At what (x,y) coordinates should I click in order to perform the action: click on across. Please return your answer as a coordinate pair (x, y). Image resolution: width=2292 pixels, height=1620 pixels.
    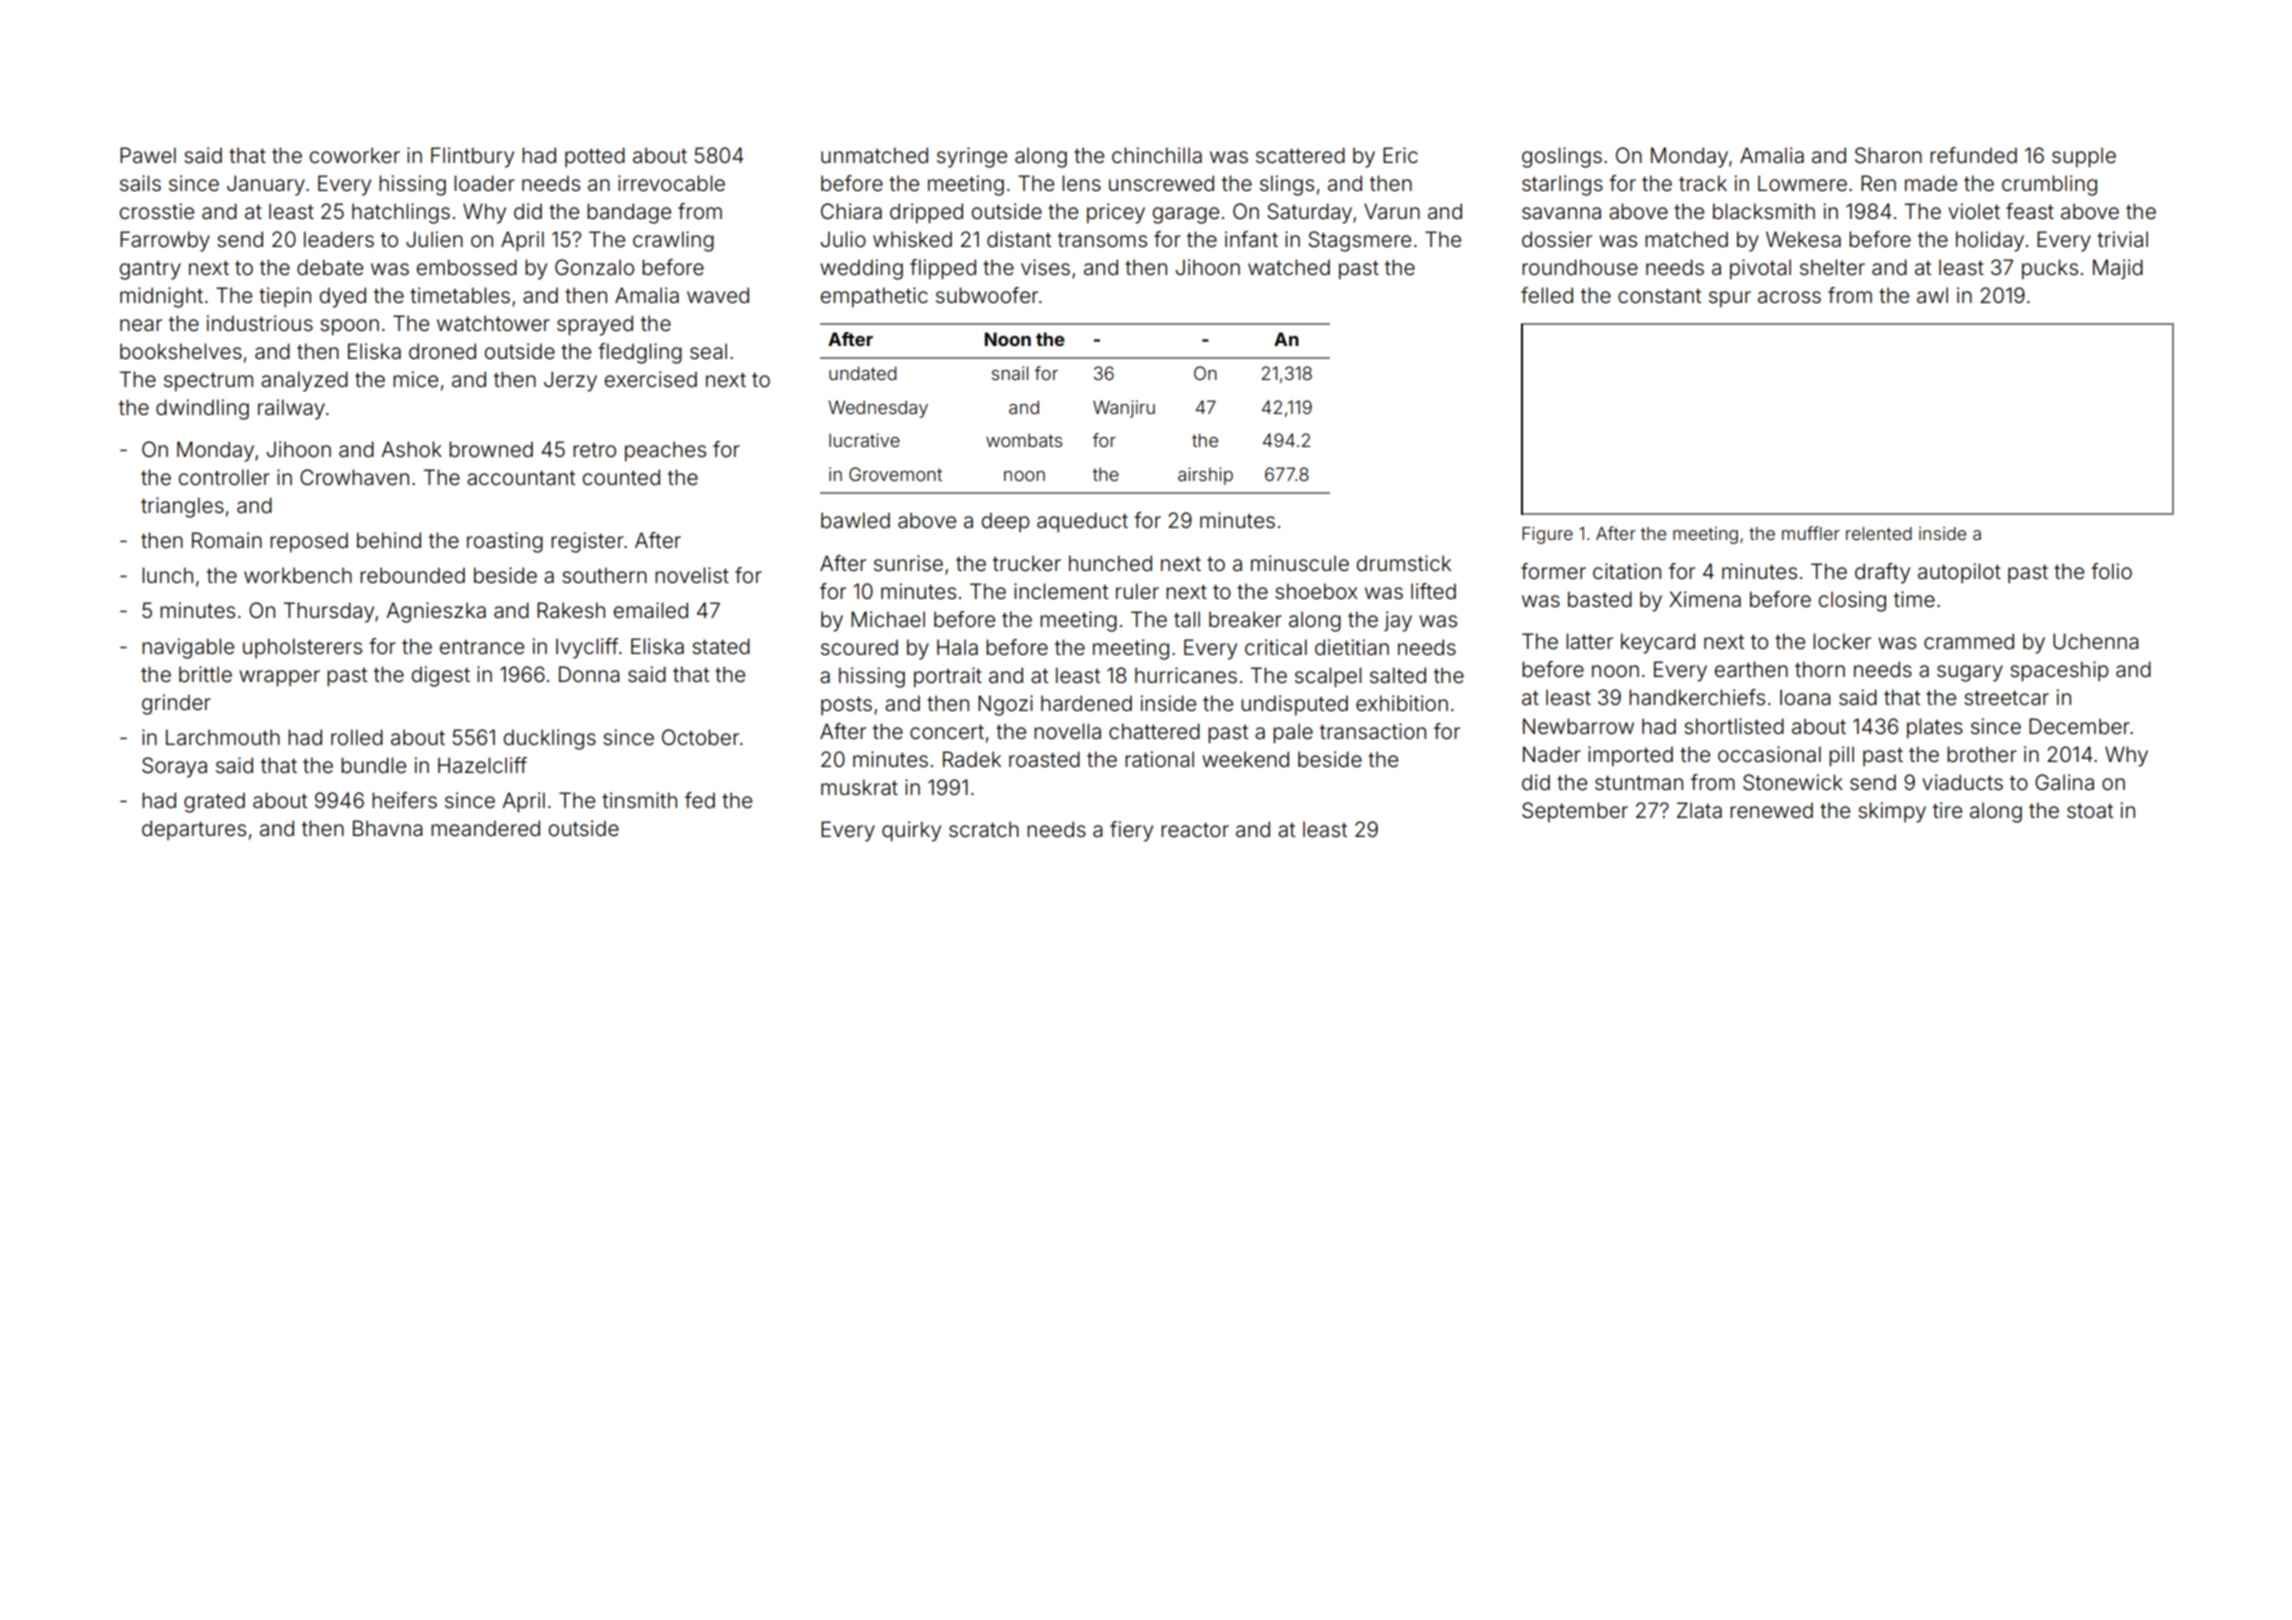
    Looking at the image, I should click on (1789, 297).
